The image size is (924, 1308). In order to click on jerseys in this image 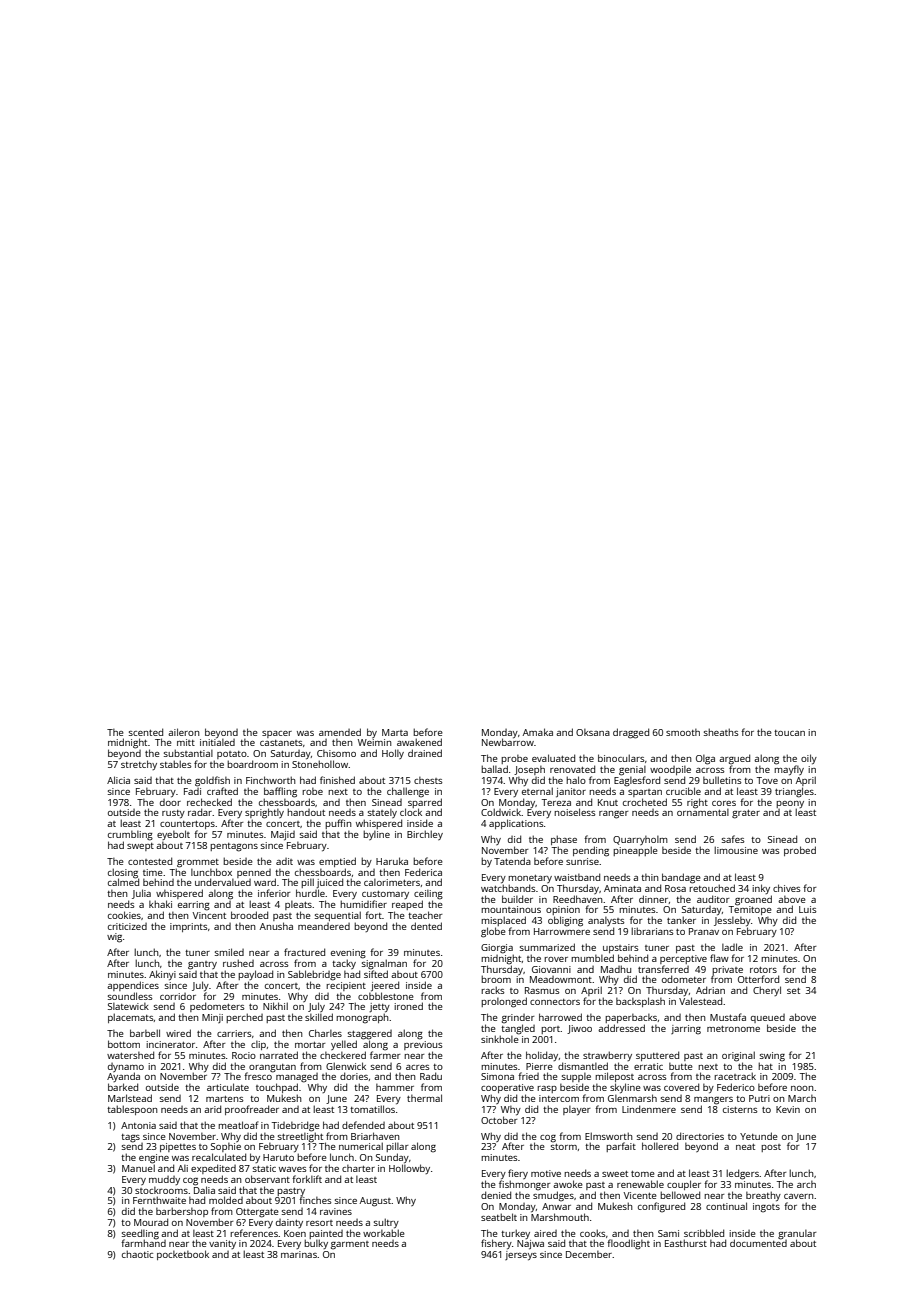, I will do `click(521, 1255)`.
